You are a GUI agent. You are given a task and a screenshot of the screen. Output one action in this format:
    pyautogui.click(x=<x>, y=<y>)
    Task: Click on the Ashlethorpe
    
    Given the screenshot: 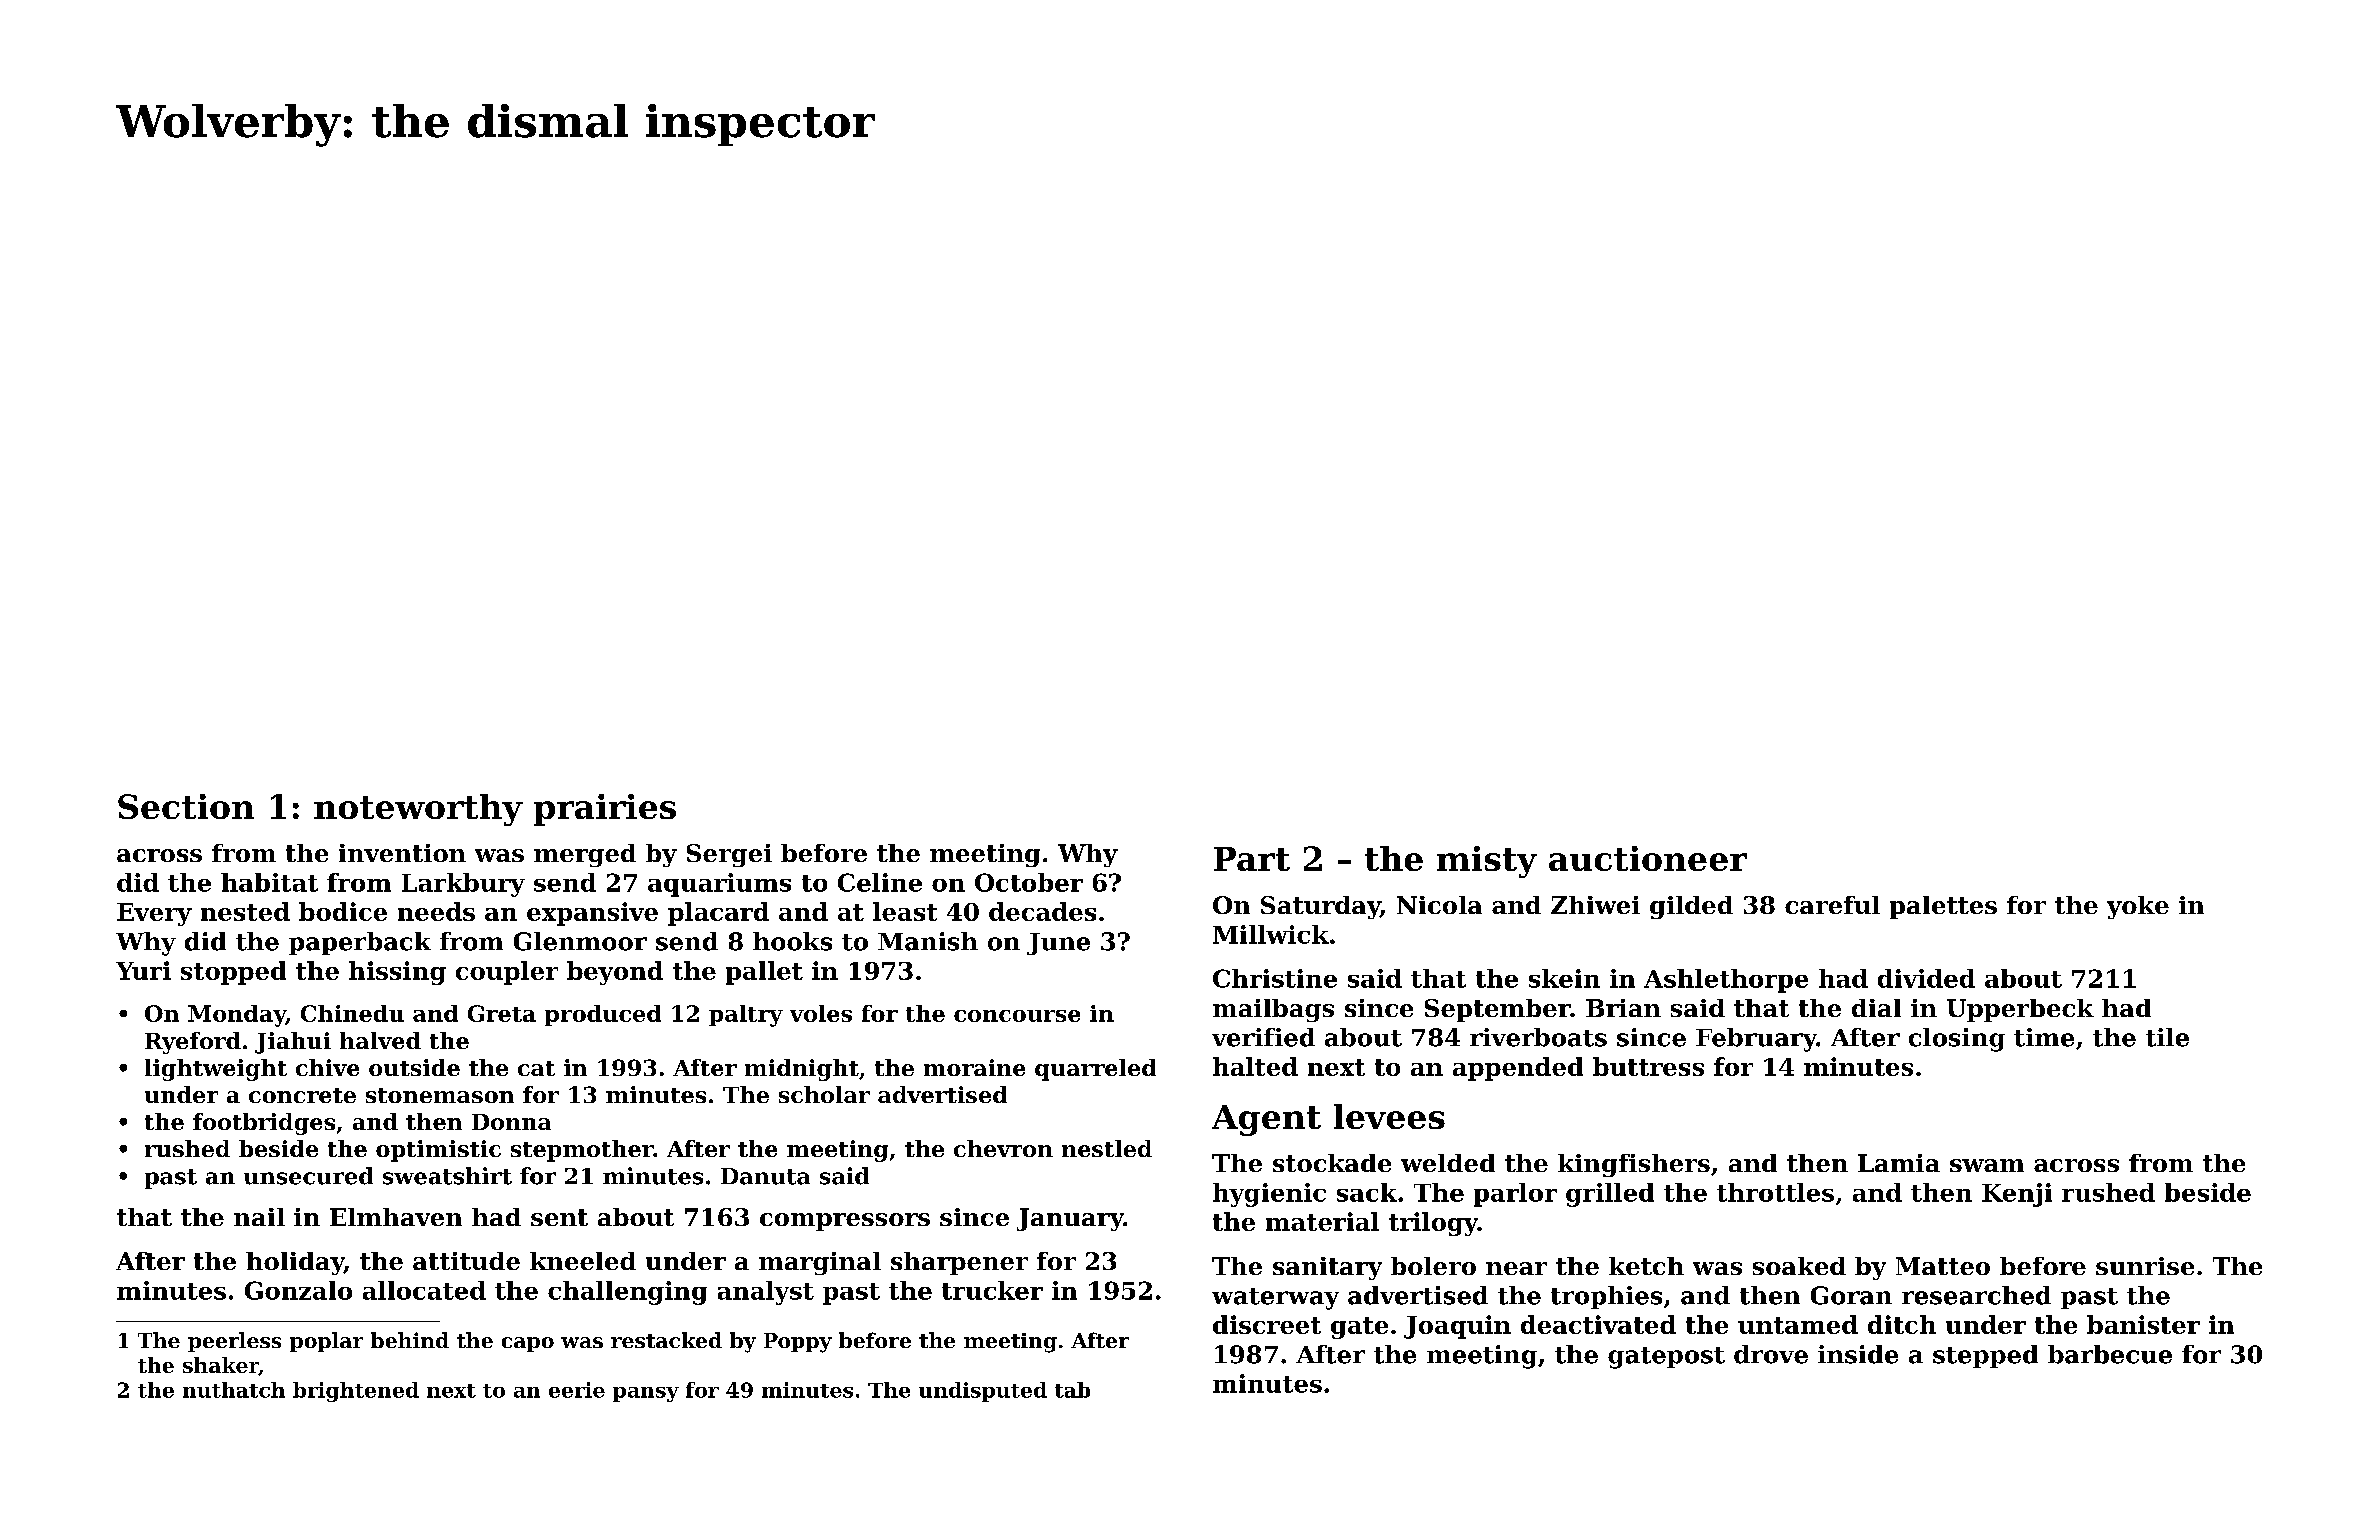 What is the action you would take?
    pyautogui.click(x=1726, y=981)
